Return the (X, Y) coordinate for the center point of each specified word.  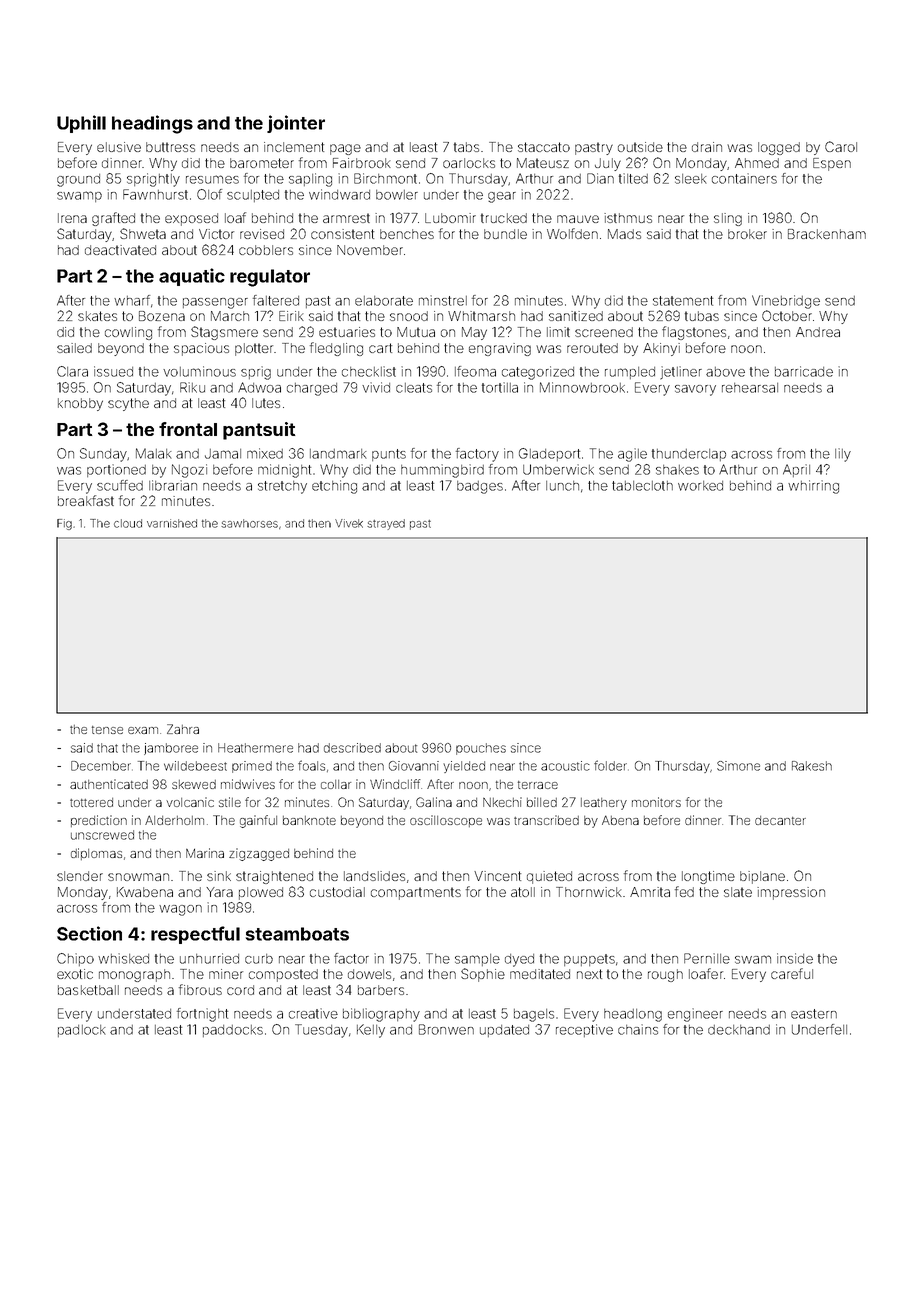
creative (313, 1013)
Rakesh (812, 766)
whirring (813, 487)
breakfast (86, 500)
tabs (466, 147)
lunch (562, 486)
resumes (212, 179)
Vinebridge (786, 302)
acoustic (565, 766)
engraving (500, 349)
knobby (80, 404)
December (101, 766)
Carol (841, 146)
